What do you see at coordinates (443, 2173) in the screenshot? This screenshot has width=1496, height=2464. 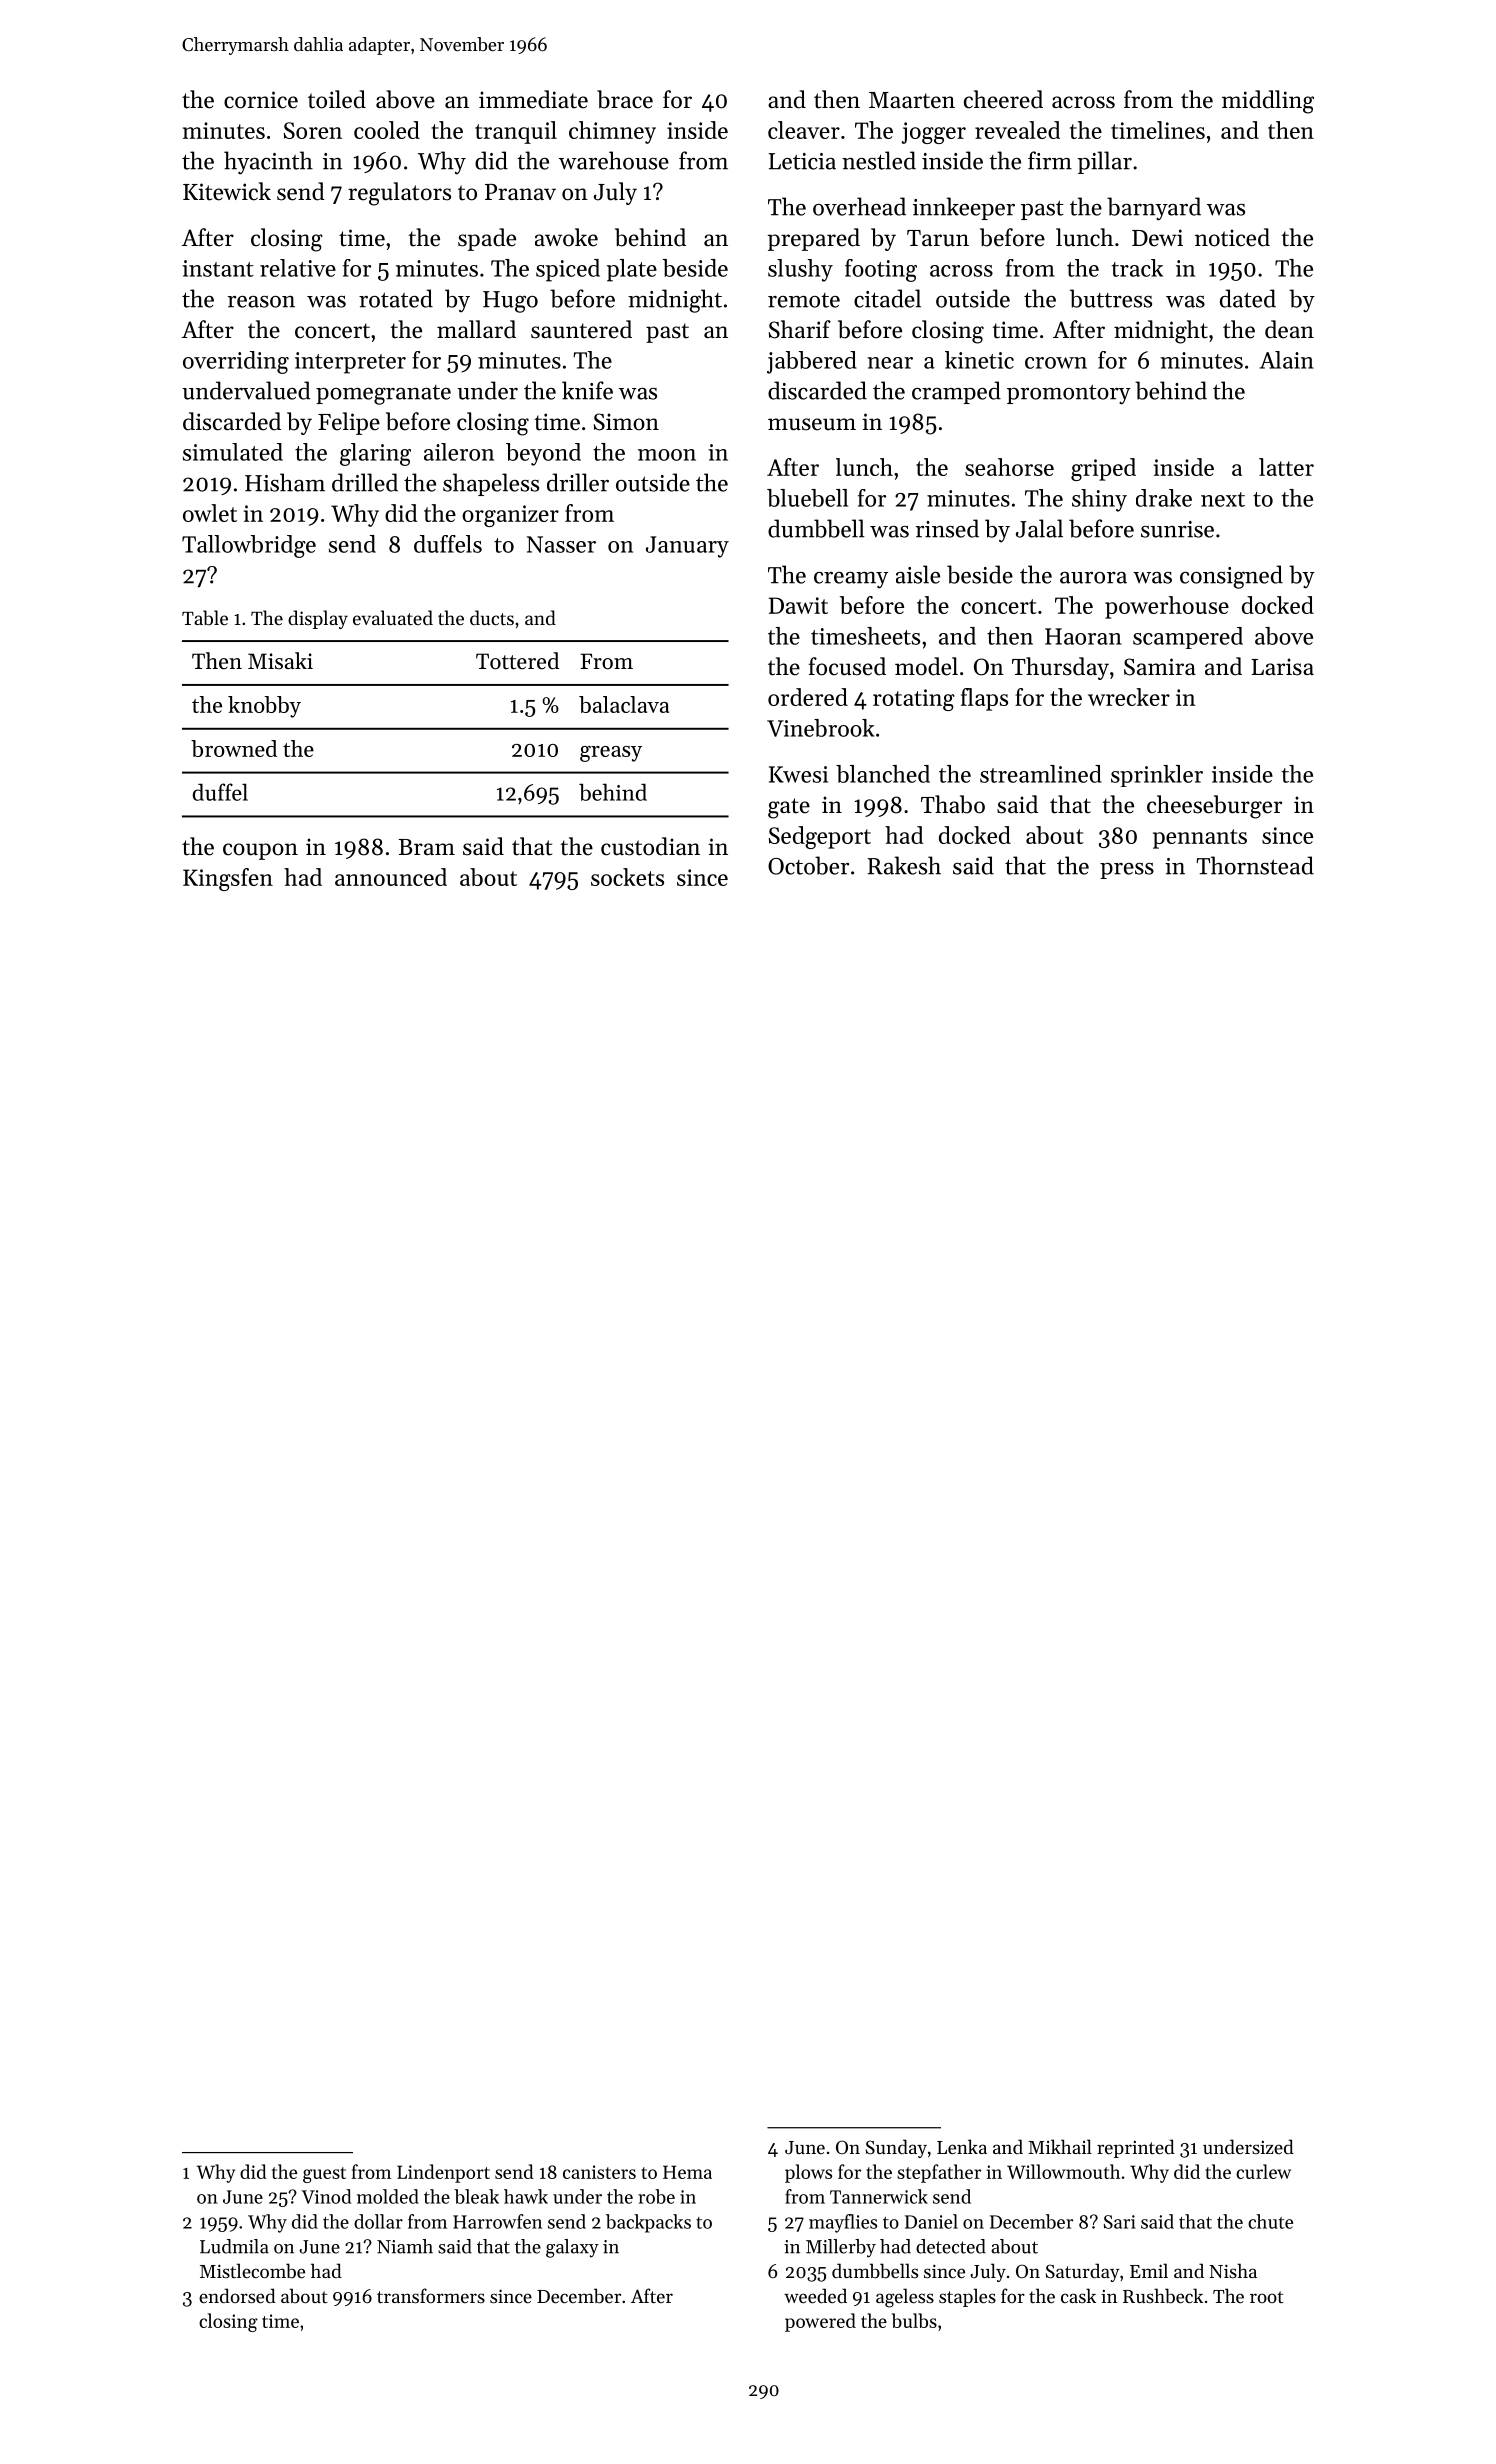 I see `Lindenport` at bounding box center [443, 2173].
